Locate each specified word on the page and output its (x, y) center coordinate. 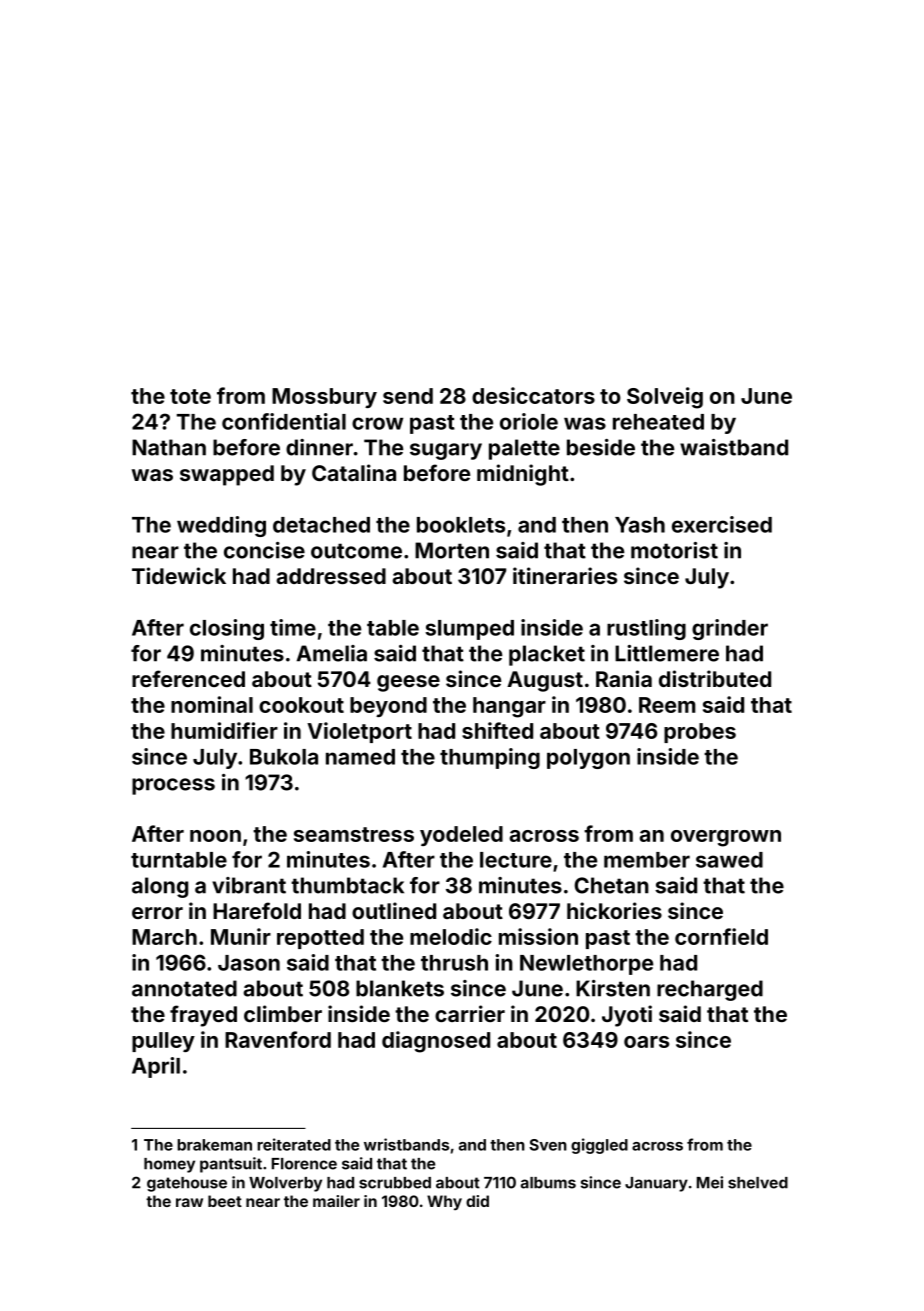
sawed (729, 860)
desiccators (533, 395)
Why (444, 1202)
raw (189, 1202)
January (656, 1184)
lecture (516, 860)
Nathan (169, 447)
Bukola (284, 757)
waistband (734, 447)
